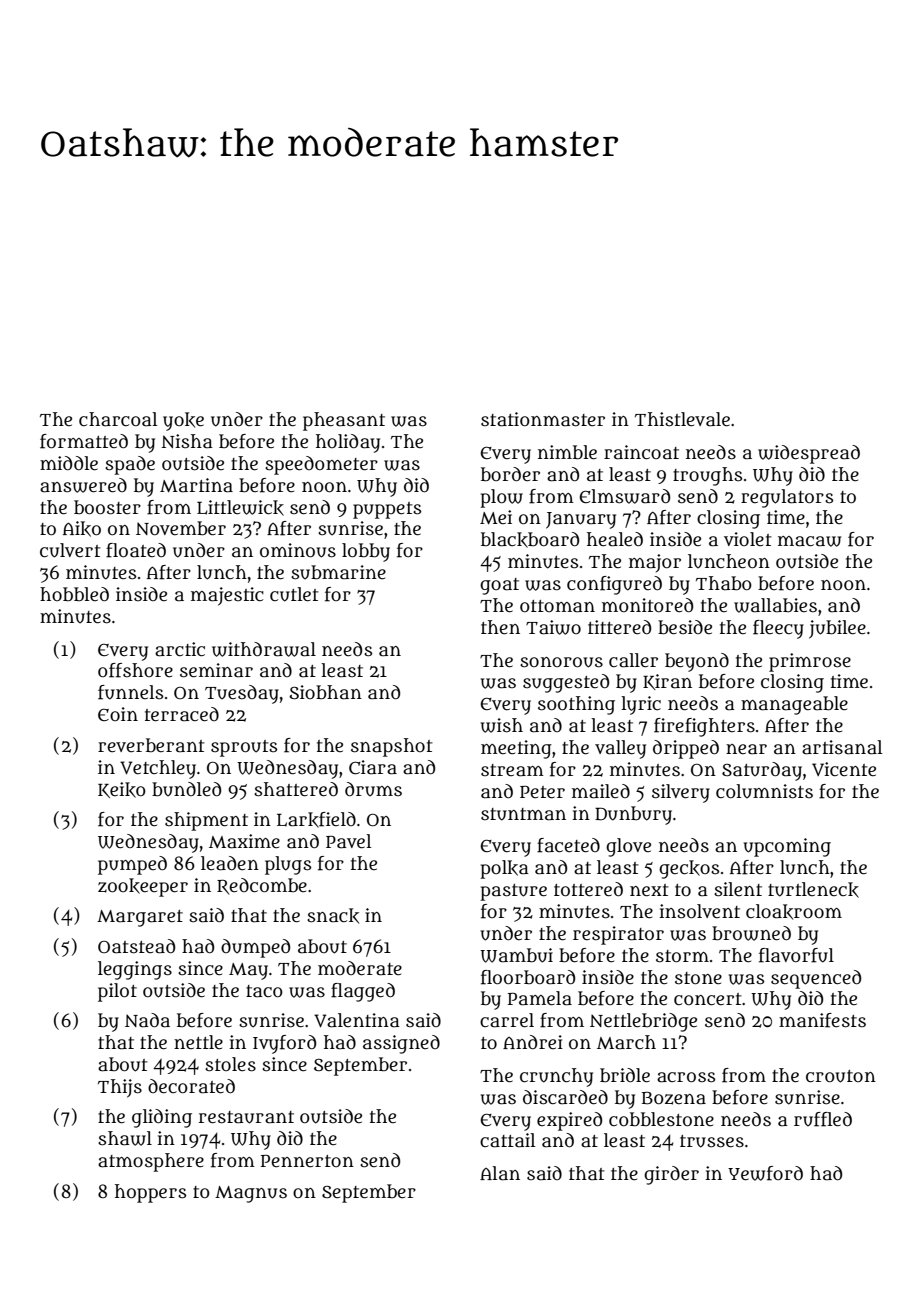 The width and height of the image is (924, 1308). Describe the element at coordinates (500, 1173) in the image. I see `Alan` at that location.
